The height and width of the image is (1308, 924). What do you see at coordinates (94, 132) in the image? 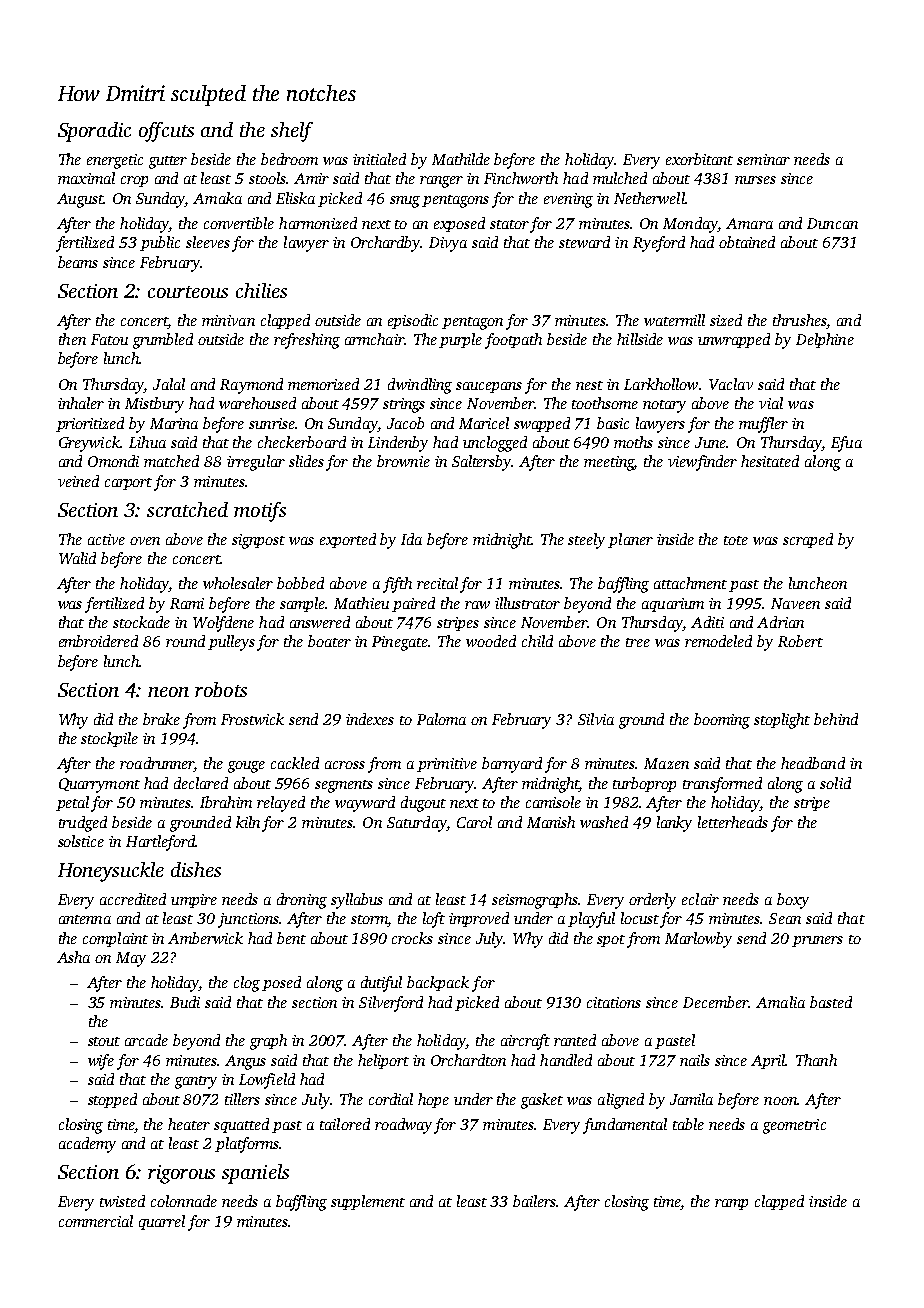
I see `Sporadic` at bounding box center [94, 132].
